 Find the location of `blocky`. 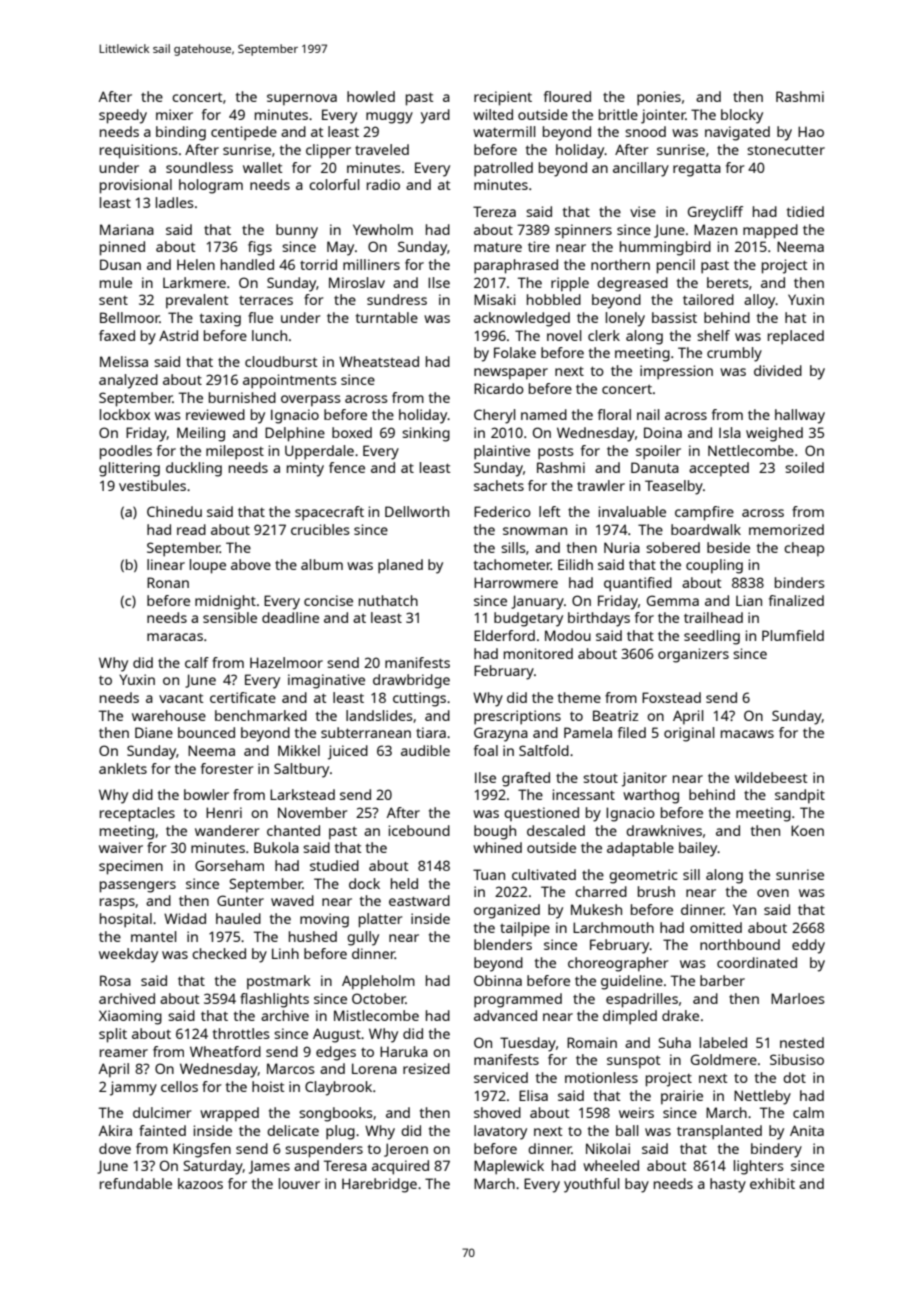

blocky is located at coordinates (742, 116).
